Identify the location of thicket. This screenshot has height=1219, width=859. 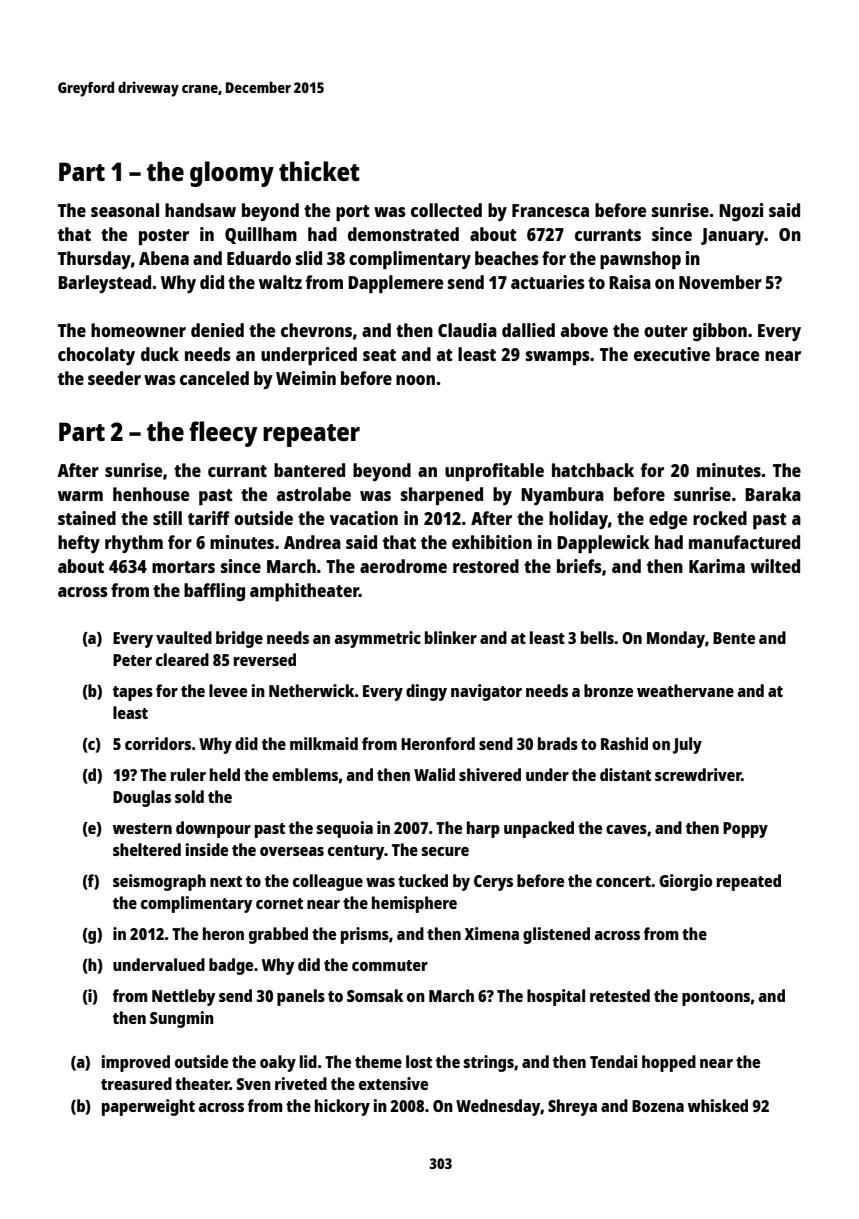
(319, 171).
